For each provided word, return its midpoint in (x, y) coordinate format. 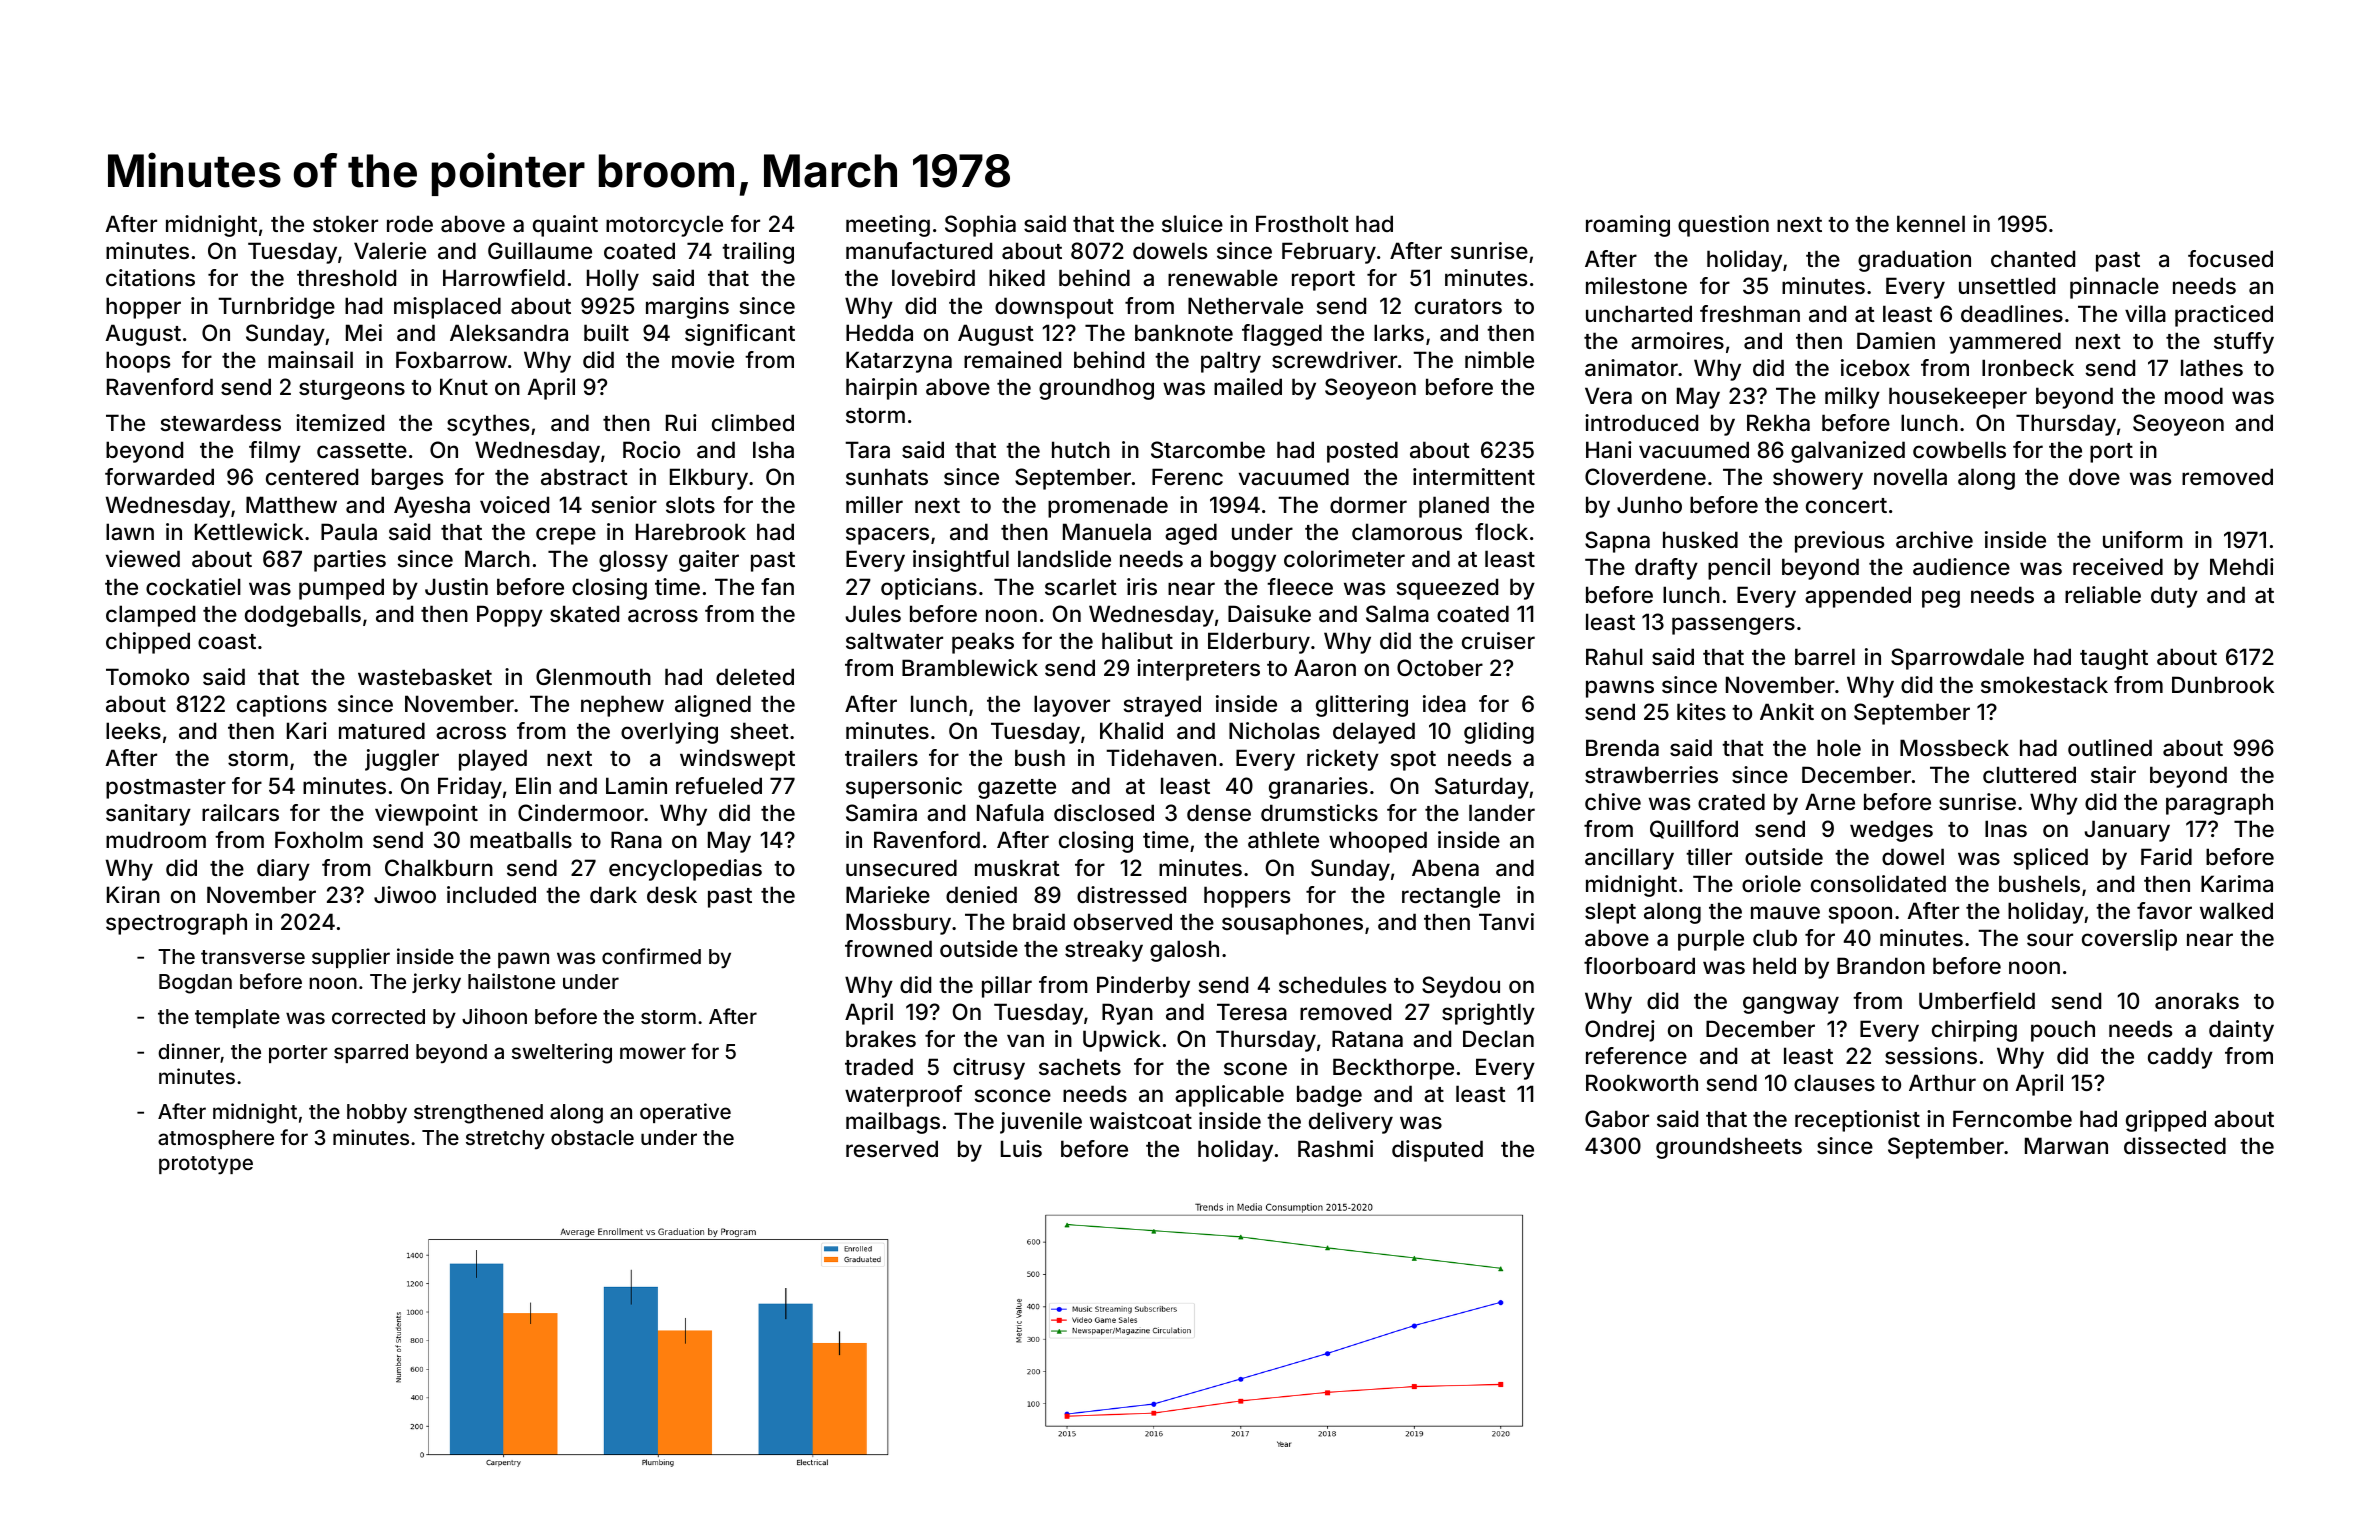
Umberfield (1977, 1000)
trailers (881, 758)
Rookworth (1642, 1082)
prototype (206, 1165)
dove (2094, 476)
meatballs (521, 840)
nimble (1499, 359)
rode (410, 223)
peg (1941, 599)
